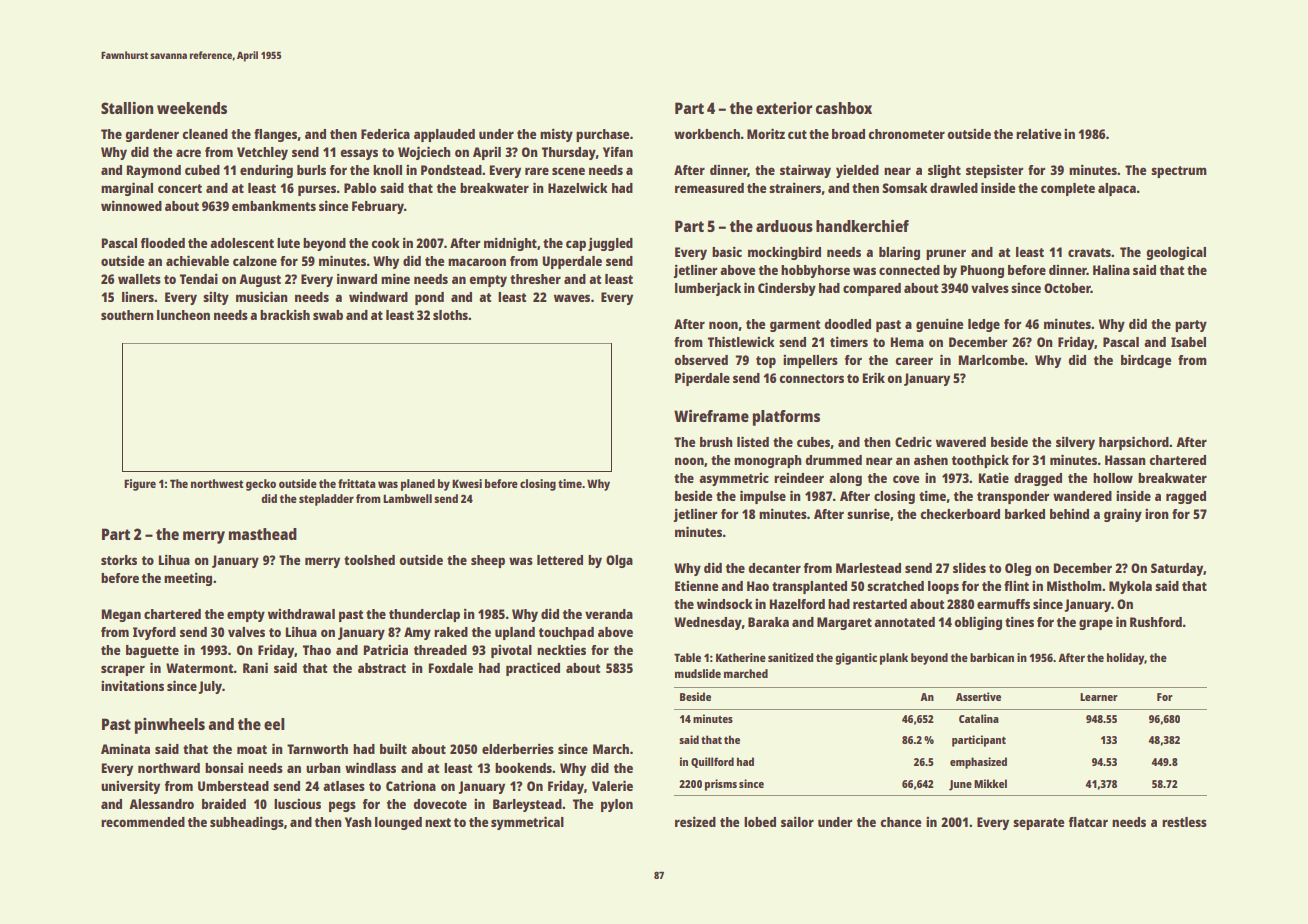 This screenshot has height=924, width=1308. I want to click on windlass, so click(370, 767).
